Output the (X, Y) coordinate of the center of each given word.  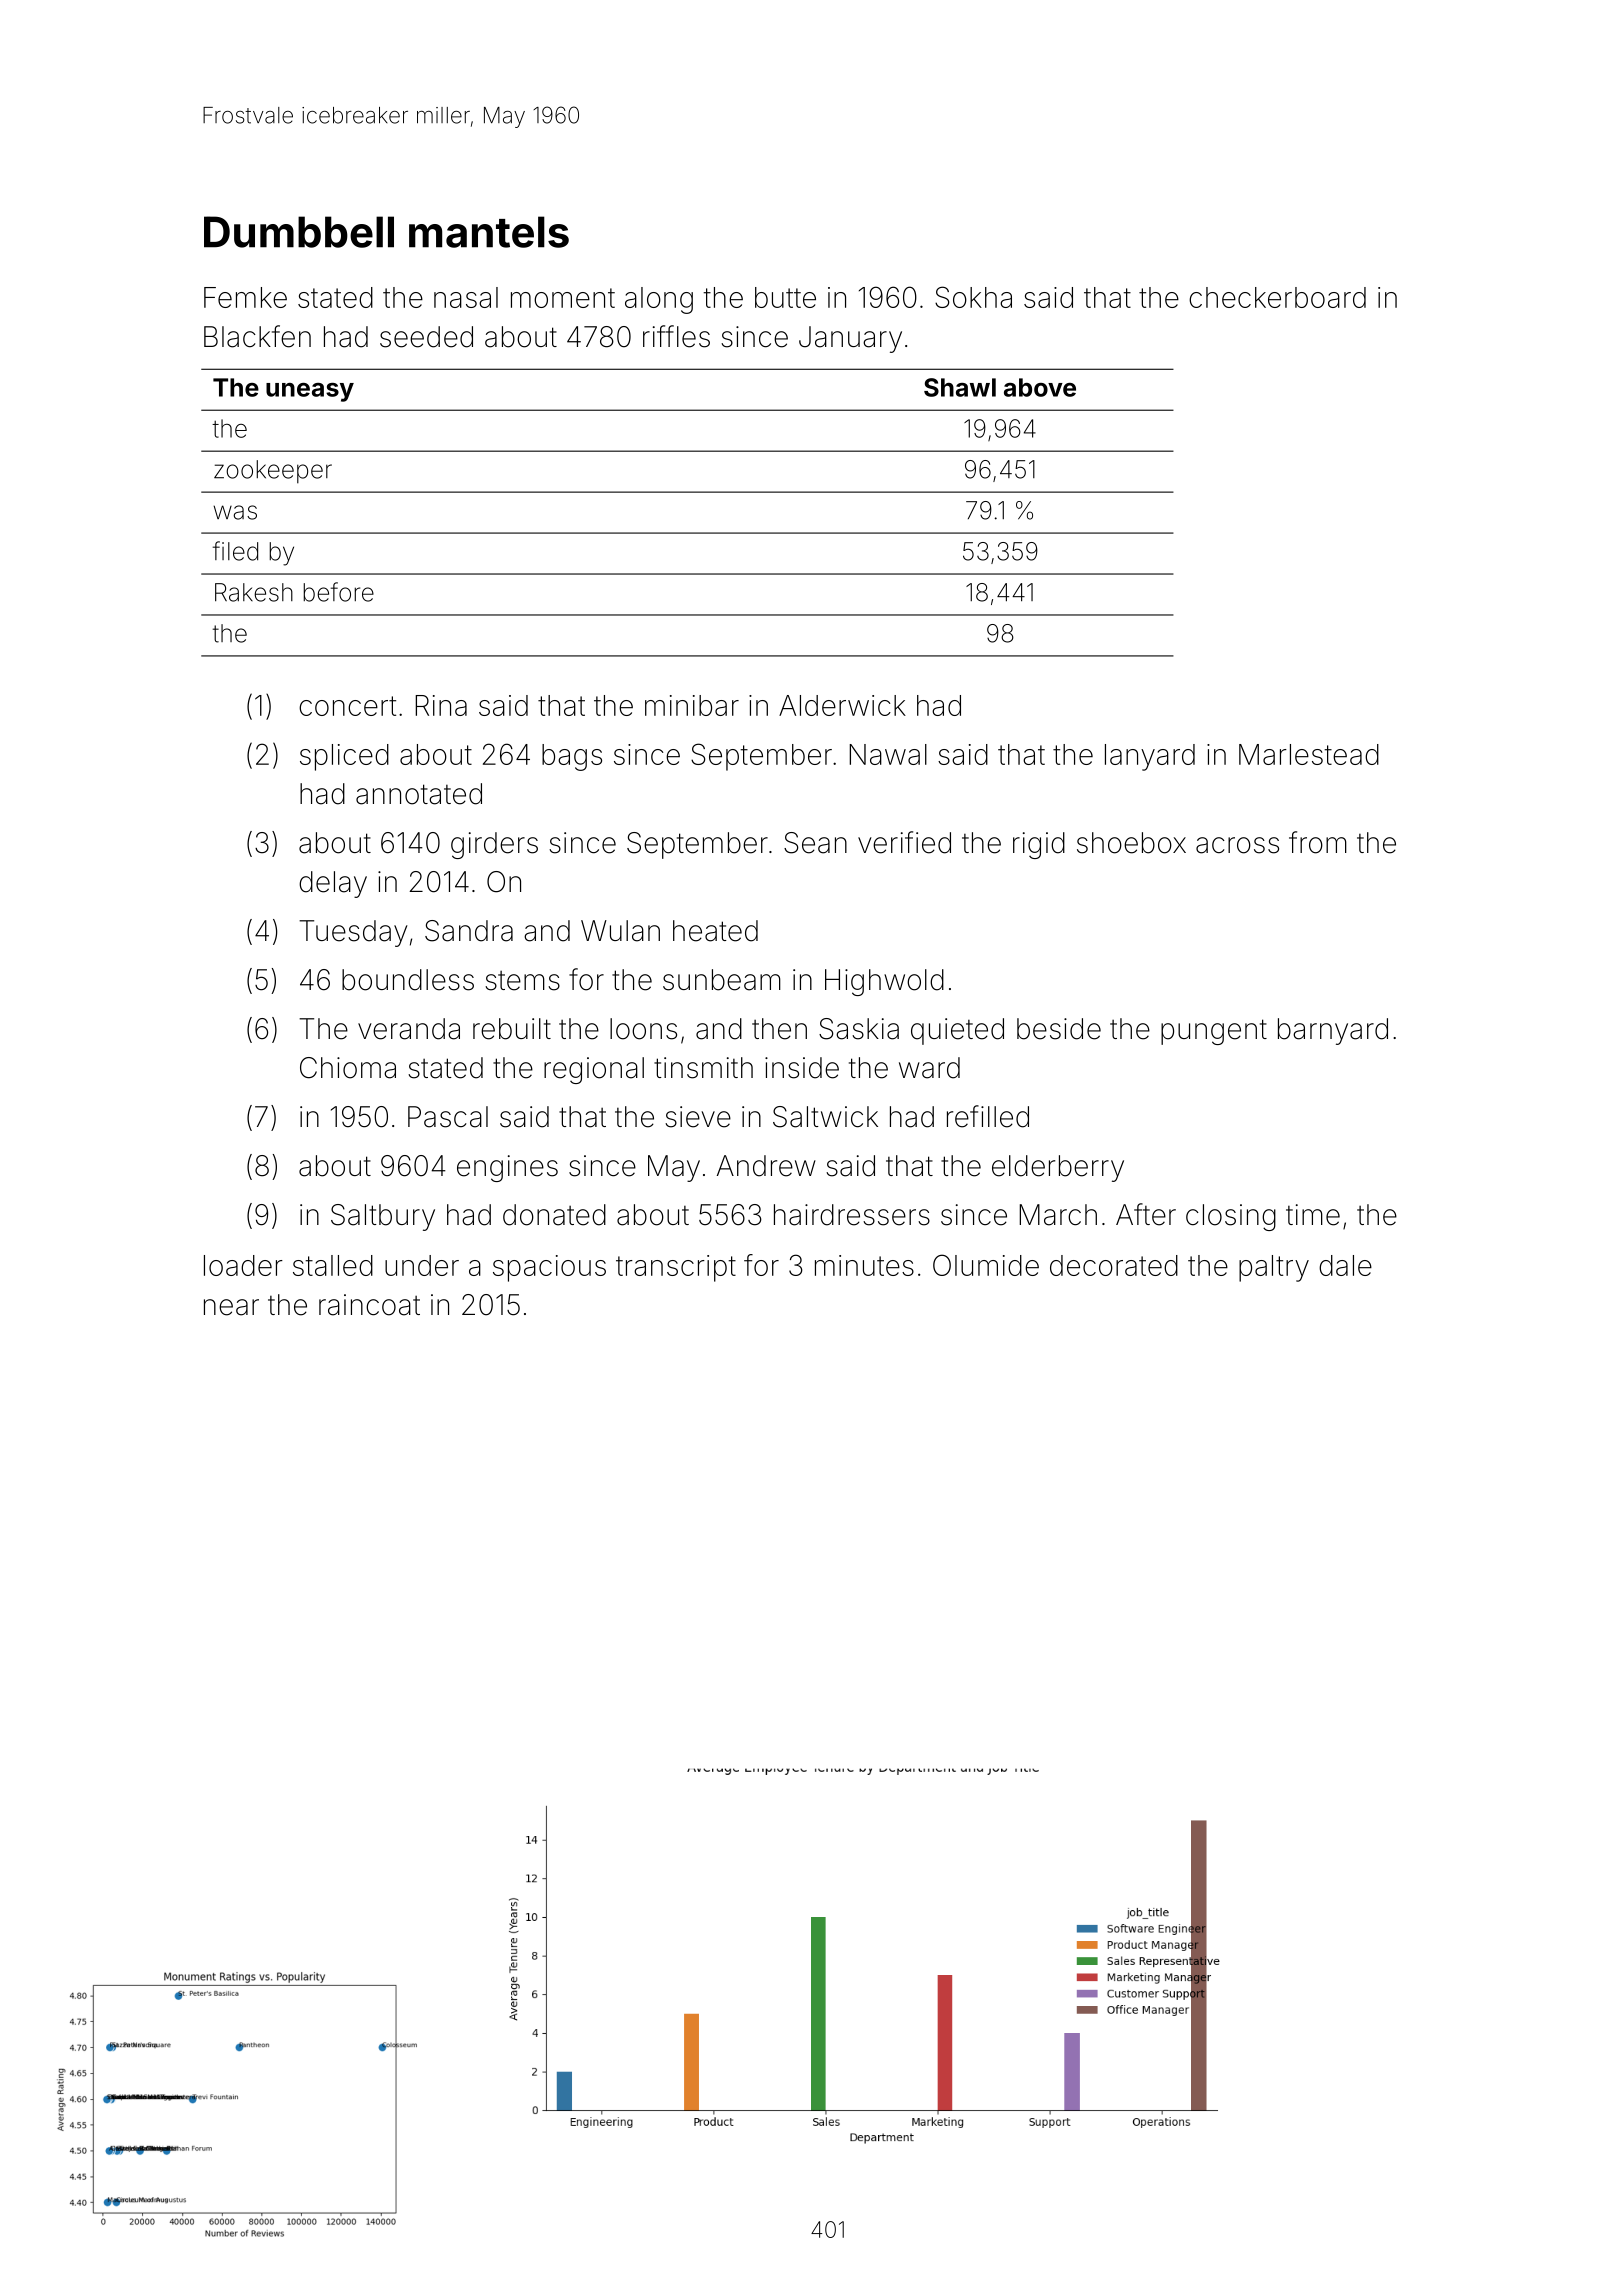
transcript (676, 1268)
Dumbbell (299, 232)
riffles (676, 336)
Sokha (973, 297)
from (1318, 842)
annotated (419, 794)
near (231, 1307)
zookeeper (273, 471)
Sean (815, 843)
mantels (489, 232)
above (1040, 387)
